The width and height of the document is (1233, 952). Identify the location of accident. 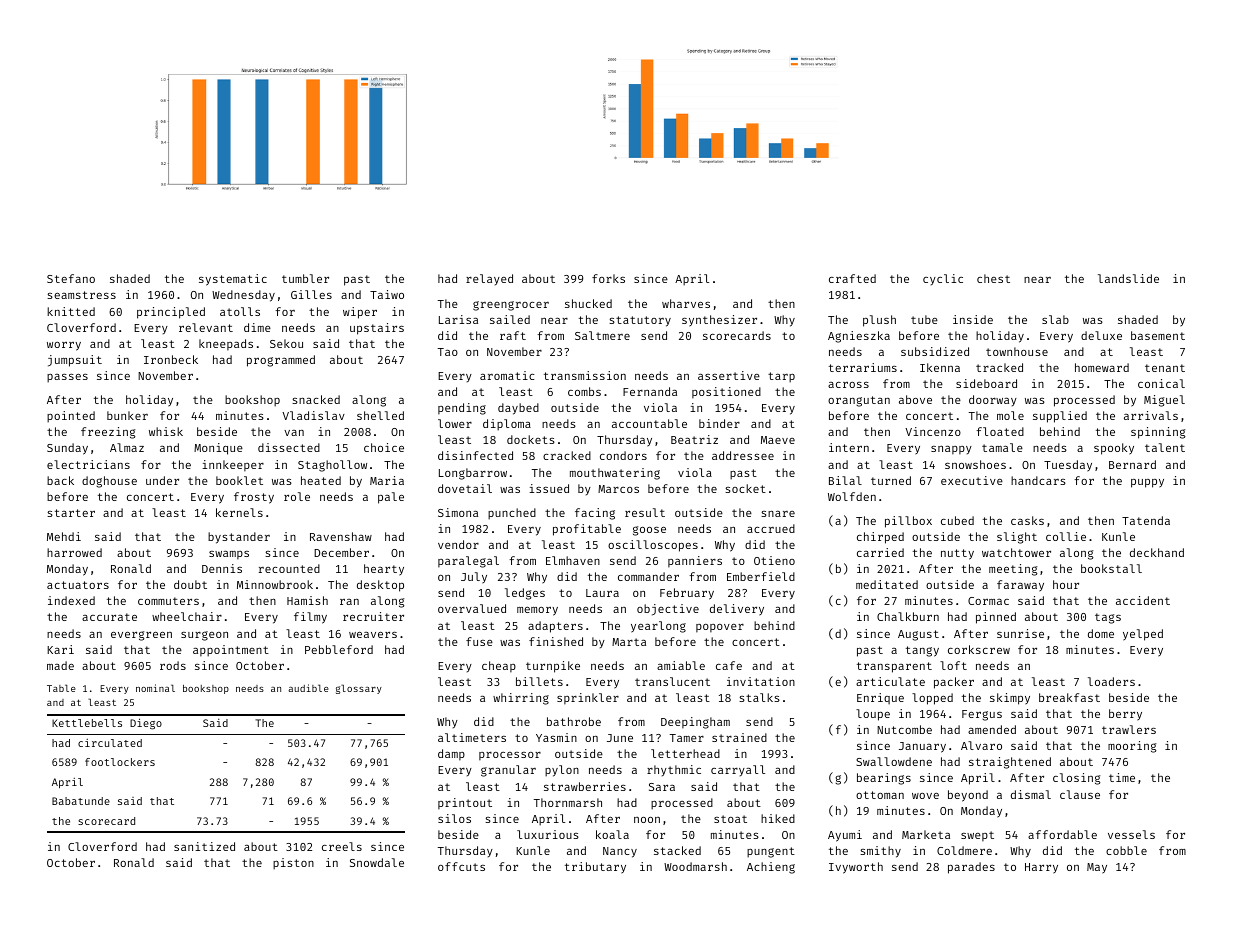
(1143, 600).
